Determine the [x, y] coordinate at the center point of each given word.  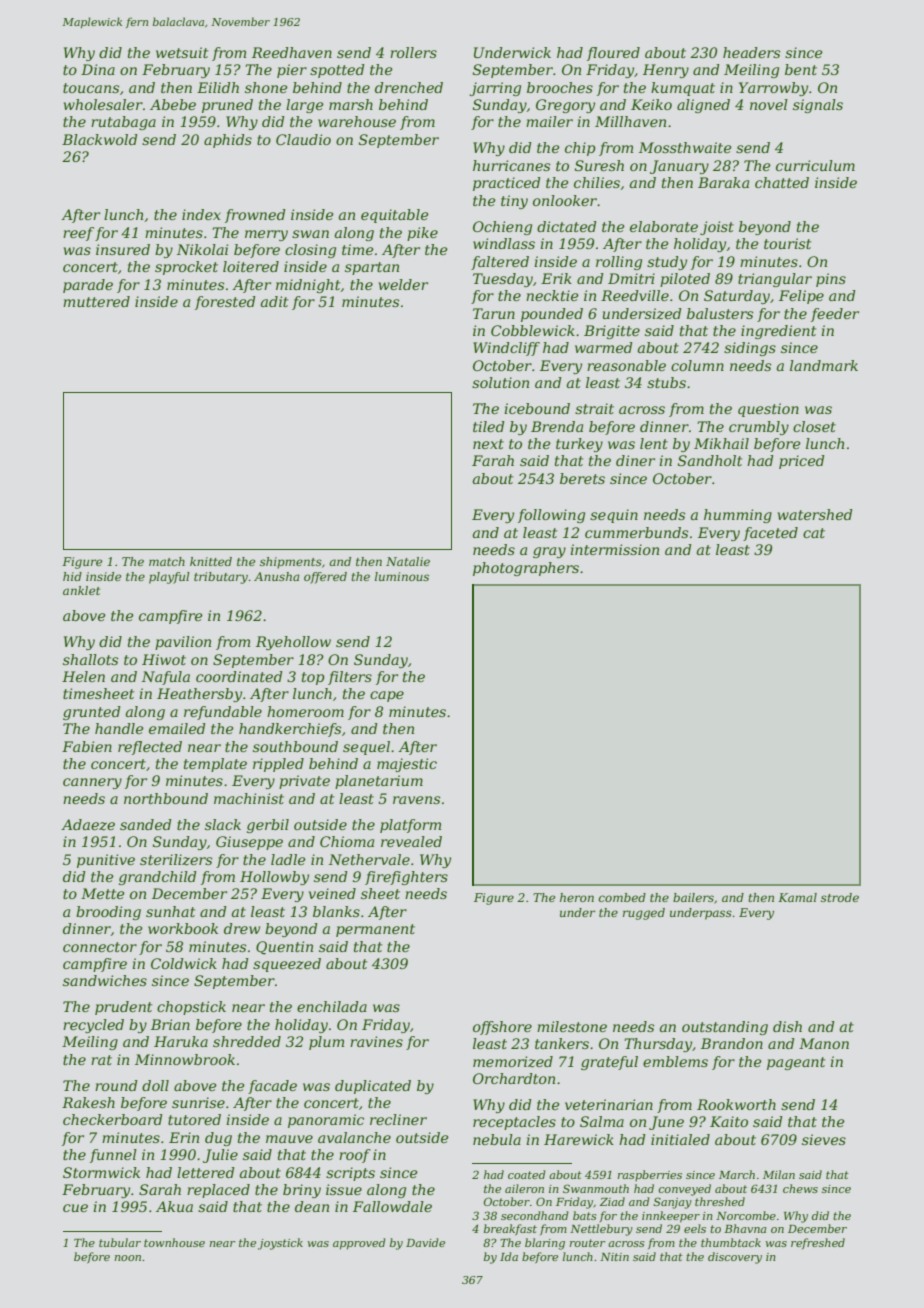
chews [800, 1188]
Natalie [408, 561]
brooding [108, 913]
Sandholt [710, 460]
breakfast [510, 1229]
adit [274, 301]
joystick [280, 1244]
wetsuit [182, 52]
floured [613, 54]
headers [751, 52]
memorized [513, 1062]
